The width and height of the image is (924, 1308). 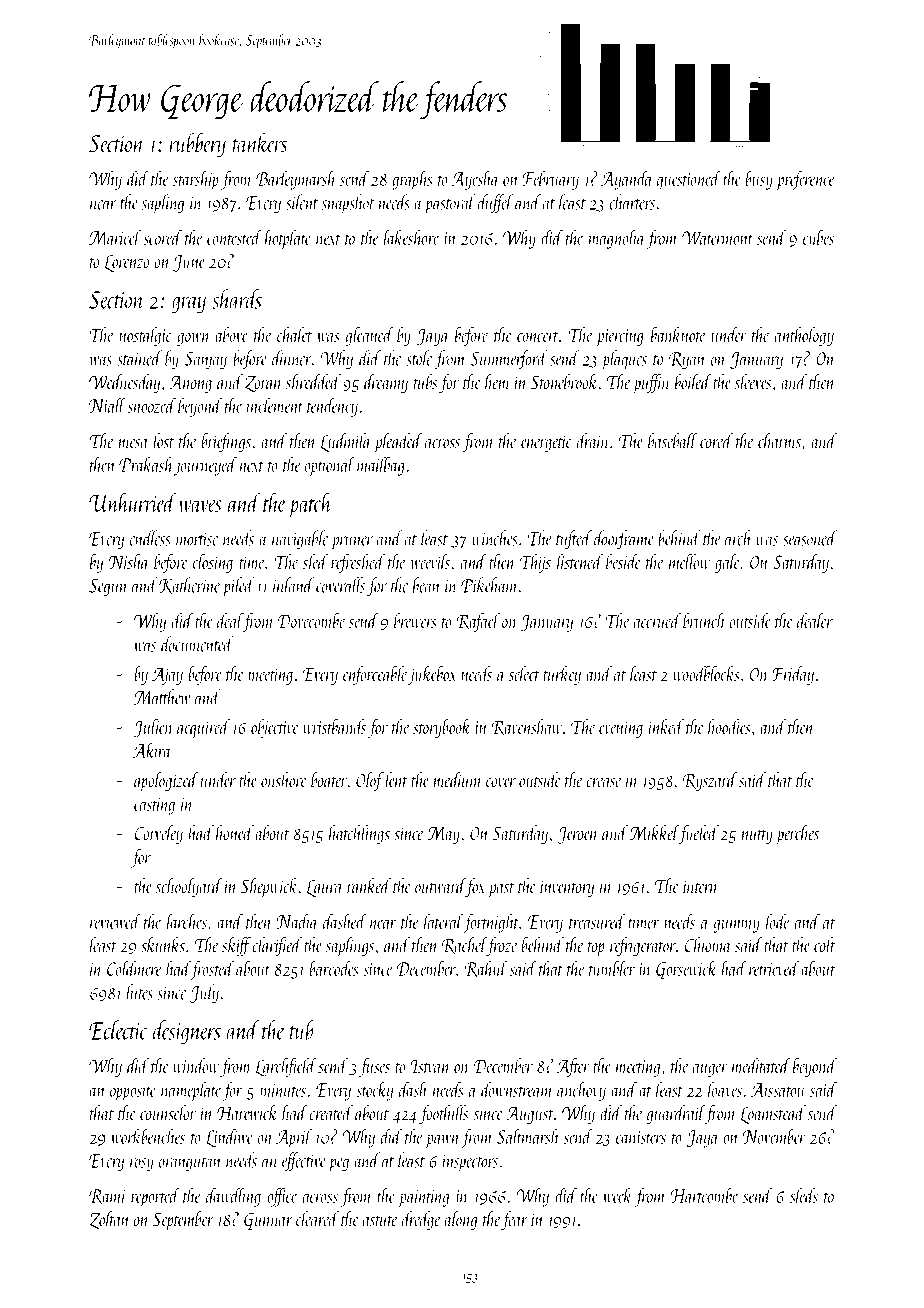 I want to click on Corveley, so click(x=159, y=834).
